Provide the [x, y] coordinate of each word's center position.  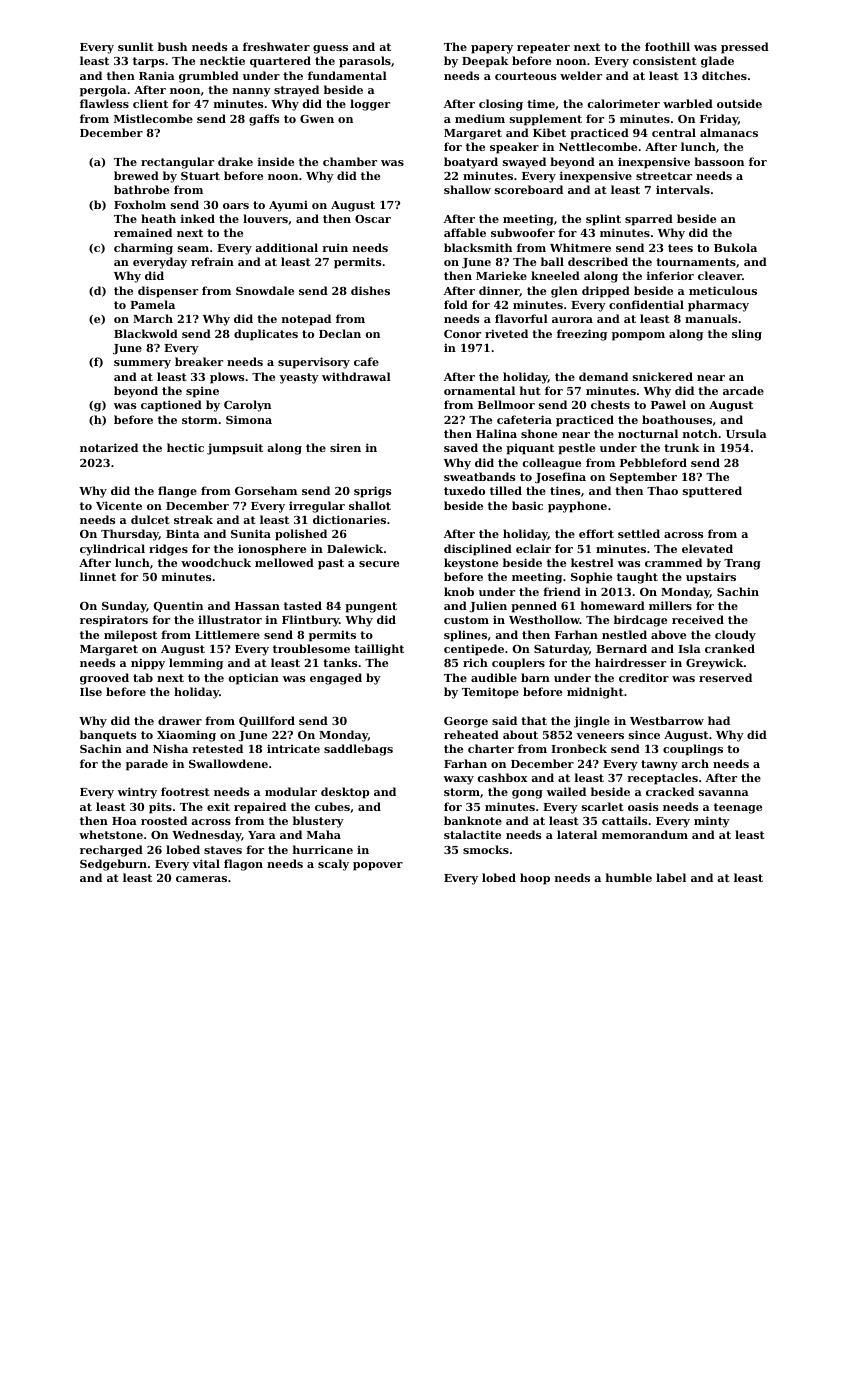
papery [492, 49]
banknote [473, 820]
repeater [543, 48]
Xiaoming [186, 736]
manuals [711, 318]
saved [461, 447]
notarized [109, 447]
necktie [222, 60]
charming [143, 249]
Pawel [668, 404]
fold [456, 304]
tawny [659, 765]
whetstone [111, 834]
